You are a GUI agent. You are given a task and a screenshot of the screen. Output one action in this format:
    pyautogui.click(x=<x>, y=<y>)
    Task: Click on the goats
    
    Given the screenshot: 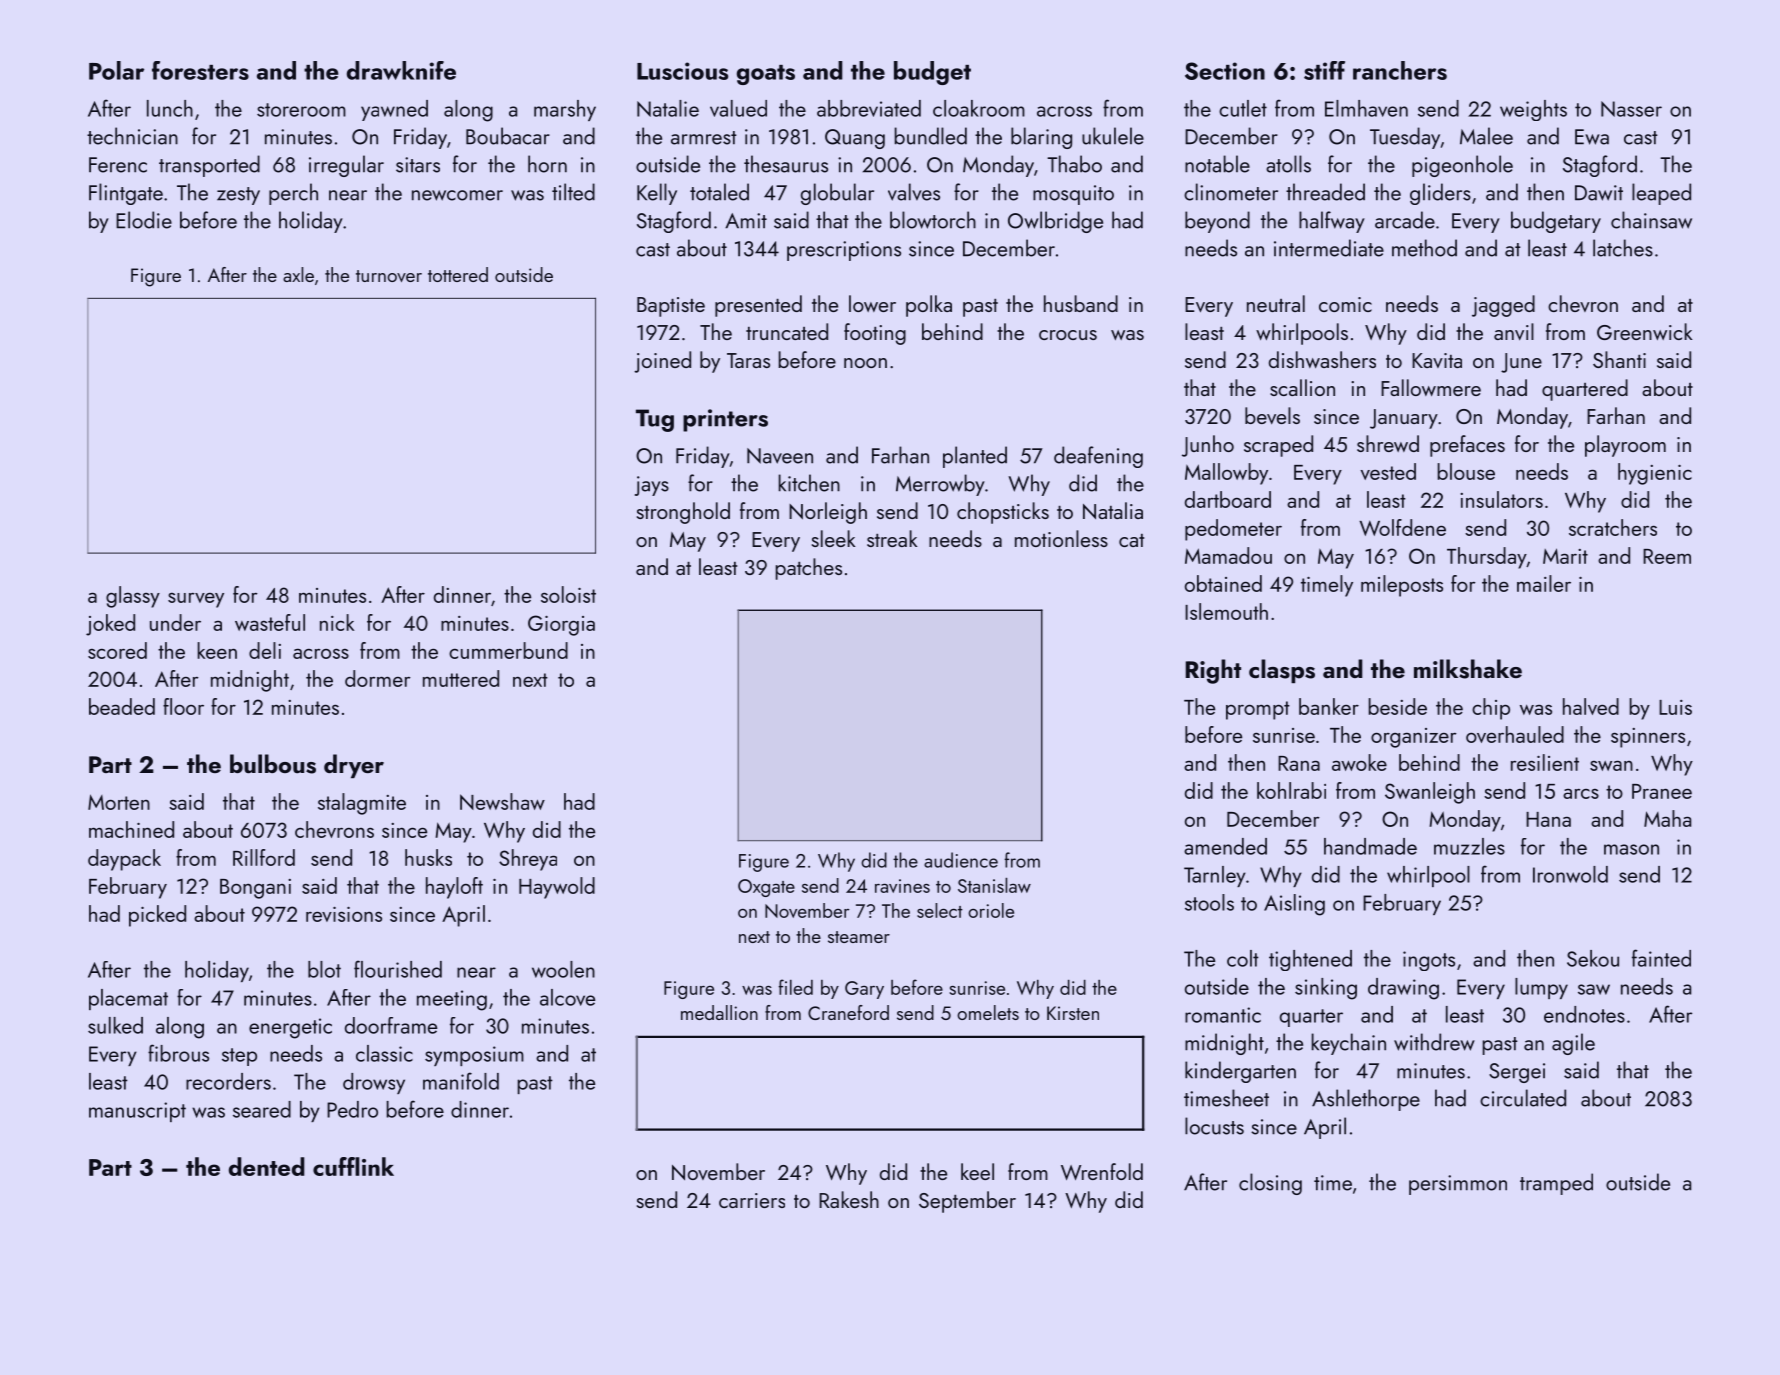 What is the action you would take?
    pyautogui.click(x=766, y=75)
